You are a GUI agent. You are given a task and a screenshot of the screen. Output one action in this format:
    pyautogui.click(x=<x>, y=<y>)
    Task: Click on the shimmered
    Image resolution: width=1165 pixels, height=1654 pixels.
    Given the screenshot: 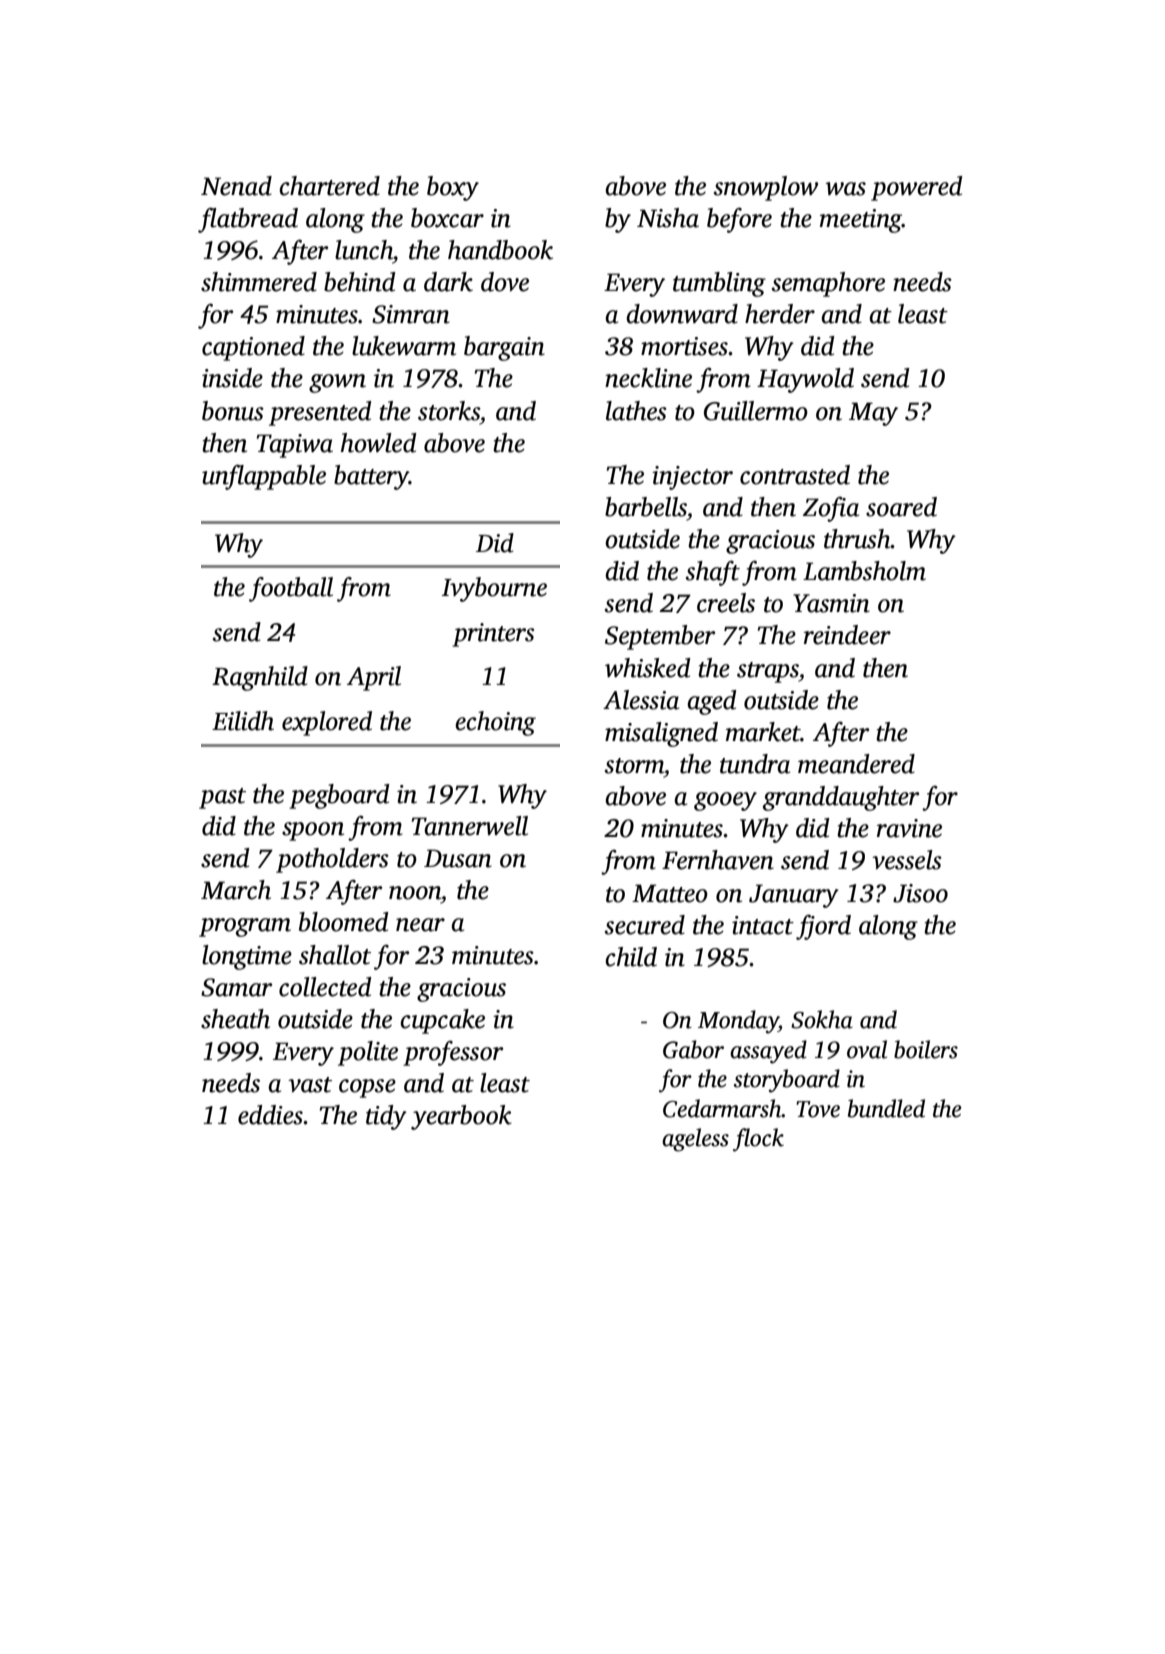 What is the action you would take?
    pyautogui.click(x=259, y=282)
